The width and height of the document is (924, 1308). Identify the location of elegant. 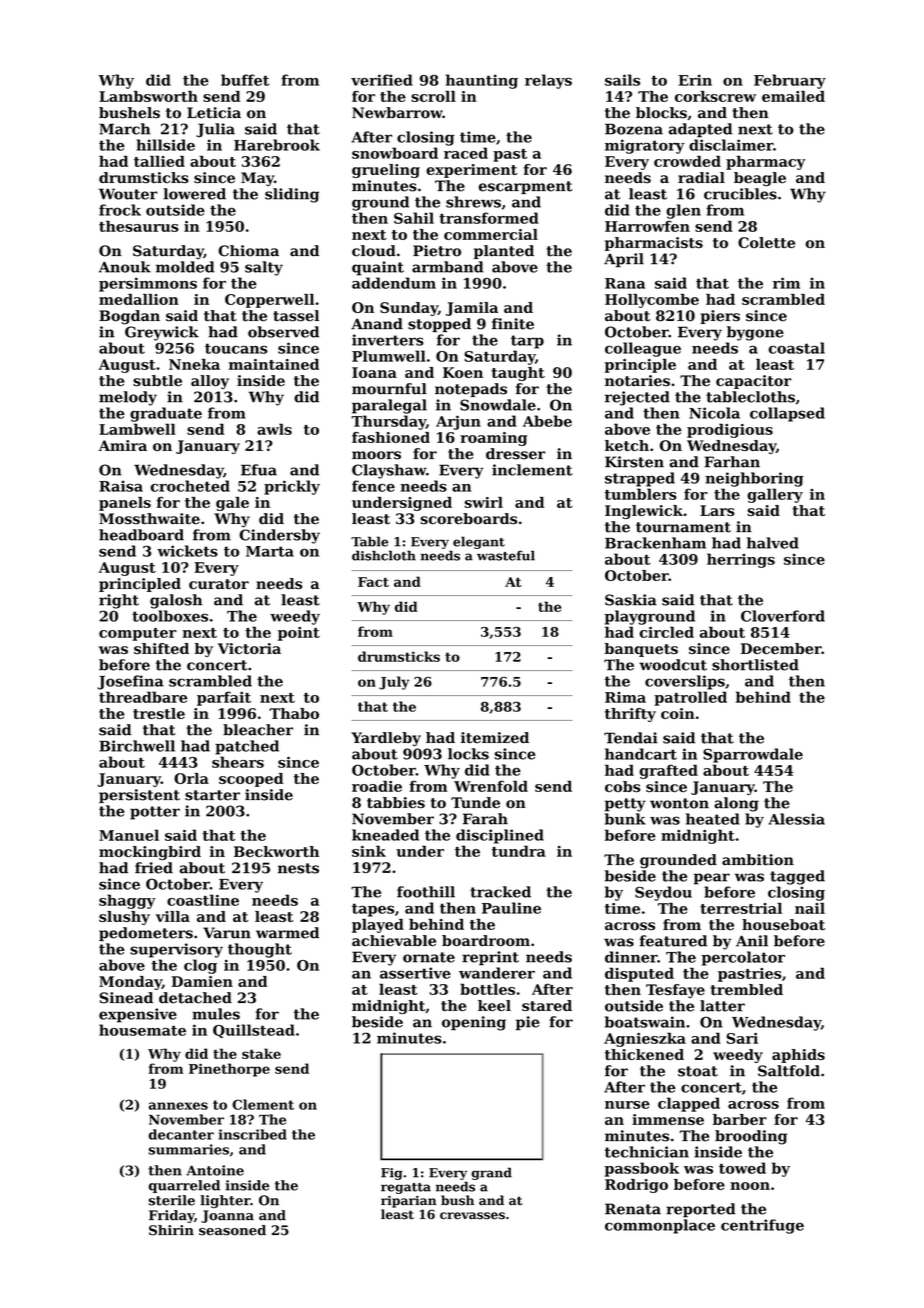
(479, 542).
